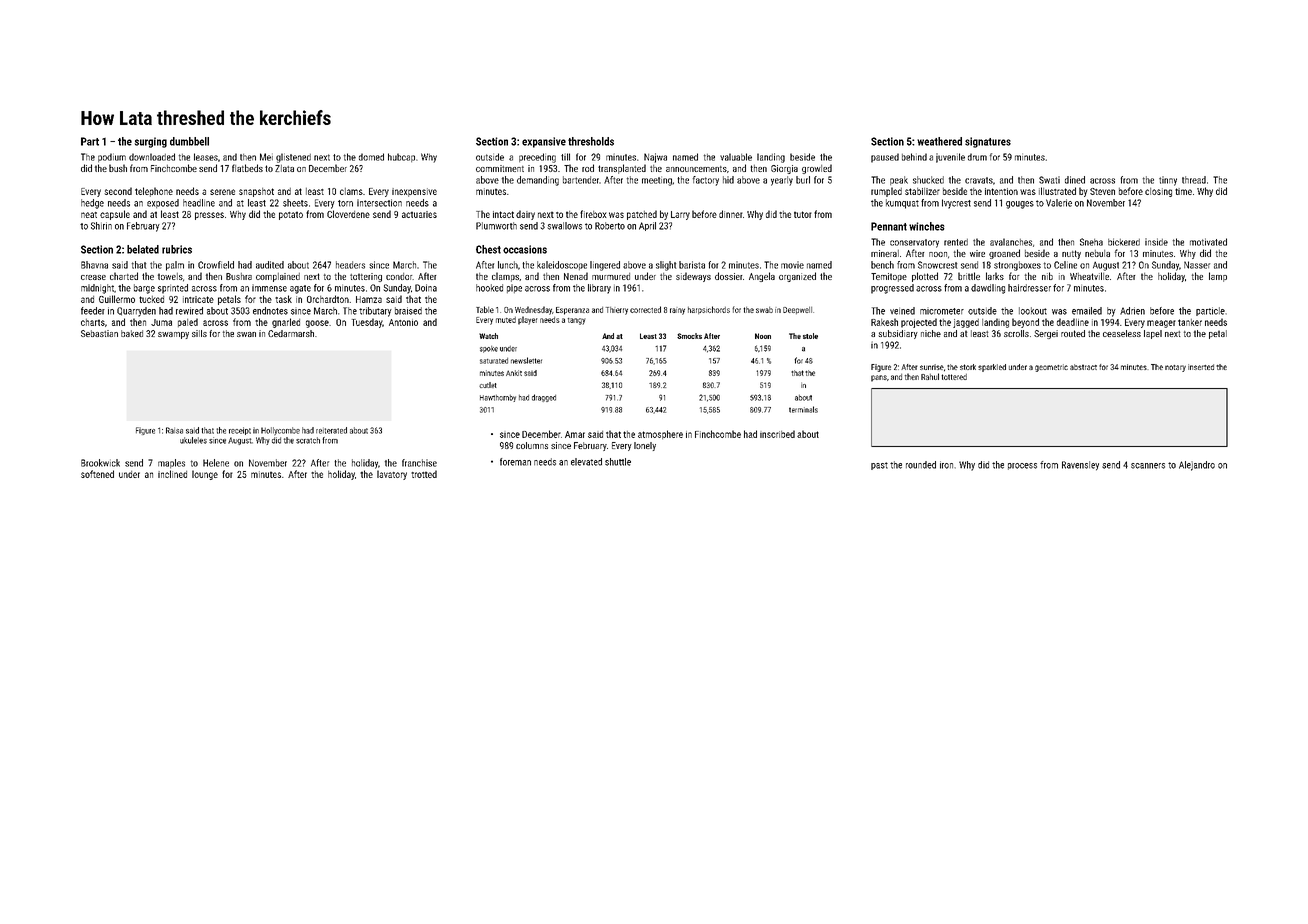  Describe the element at coordinates (591, 141) in the document. I see `thresholds` at that location.
